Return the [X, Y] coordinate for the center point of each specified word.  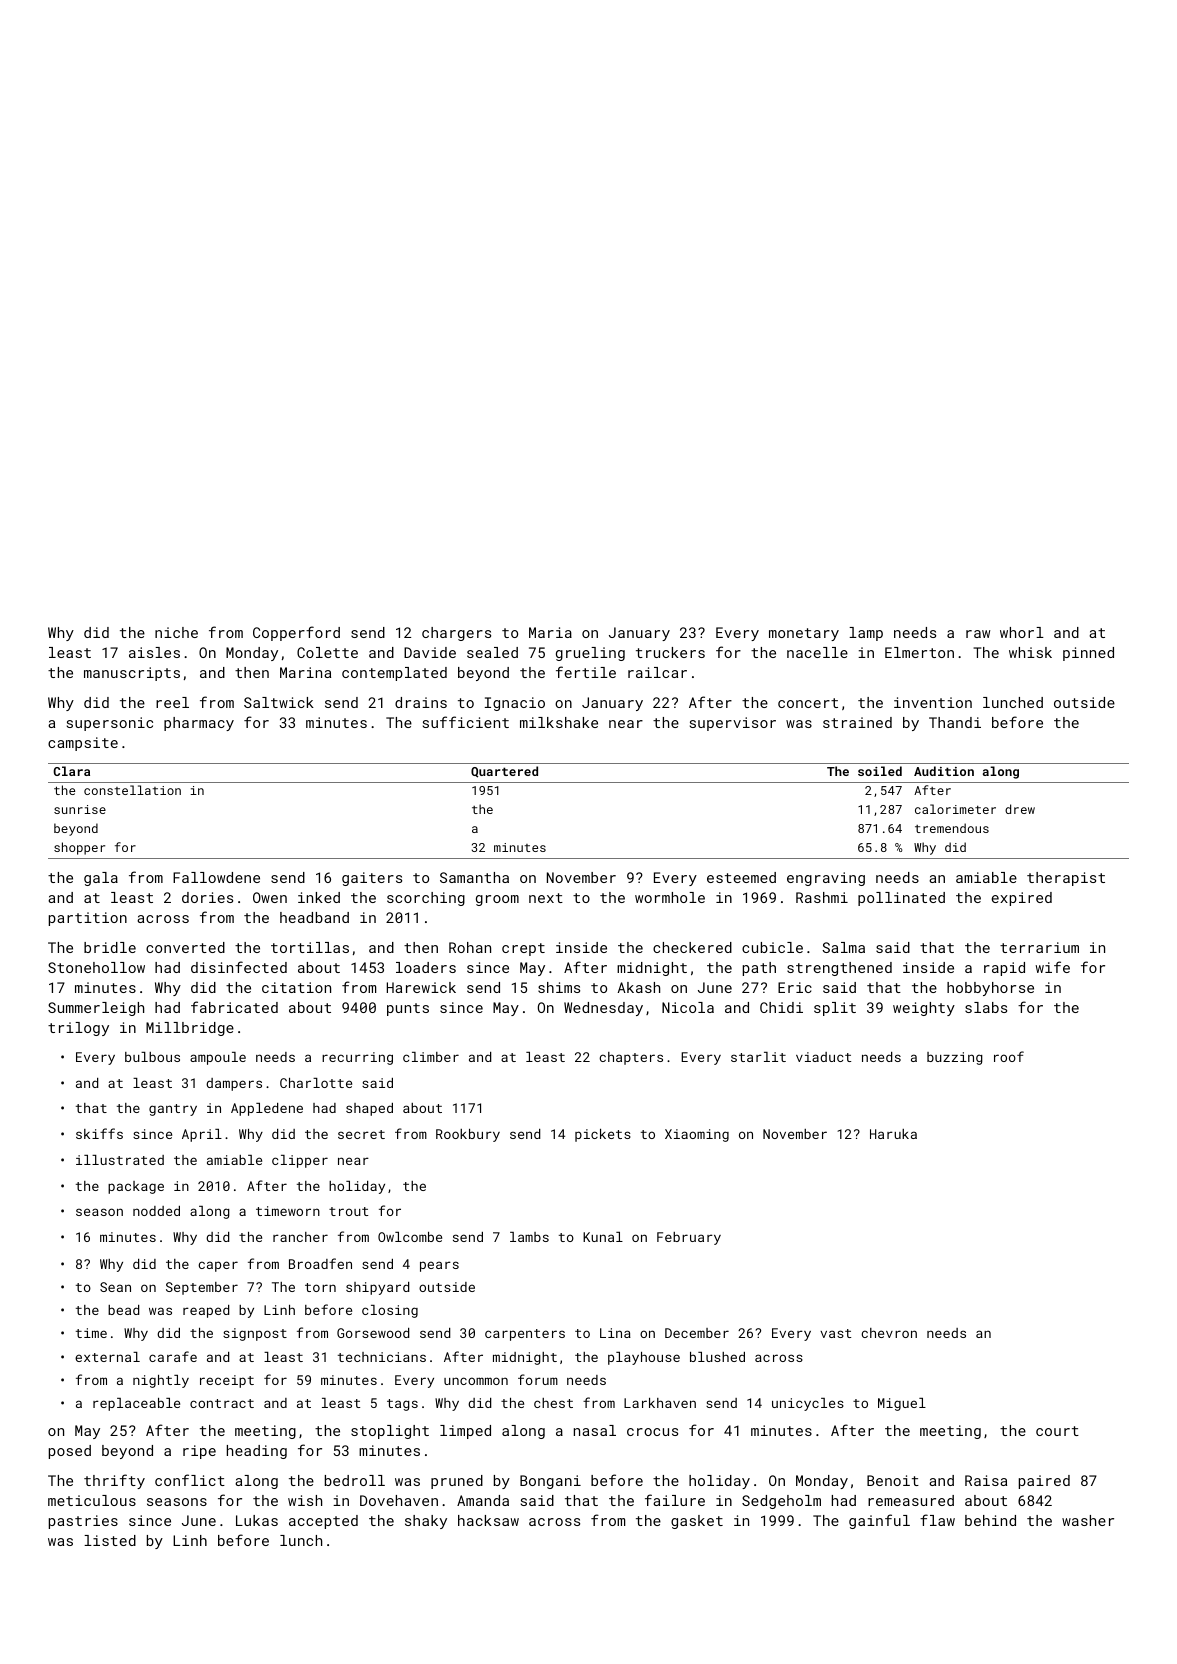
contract [222, 1403]
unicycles [808, 1404]
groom [497, 900]
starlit [758, 1057]
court [1057, 1431]
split [835, 1009]
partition [88, 919]
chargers [456, 634]
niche [176, 632]
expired [1021, 899]
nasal [595, 1430]
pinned [1088, 654]
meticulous [92, 1500]
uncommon [476, 1381]
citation [296, 987]
